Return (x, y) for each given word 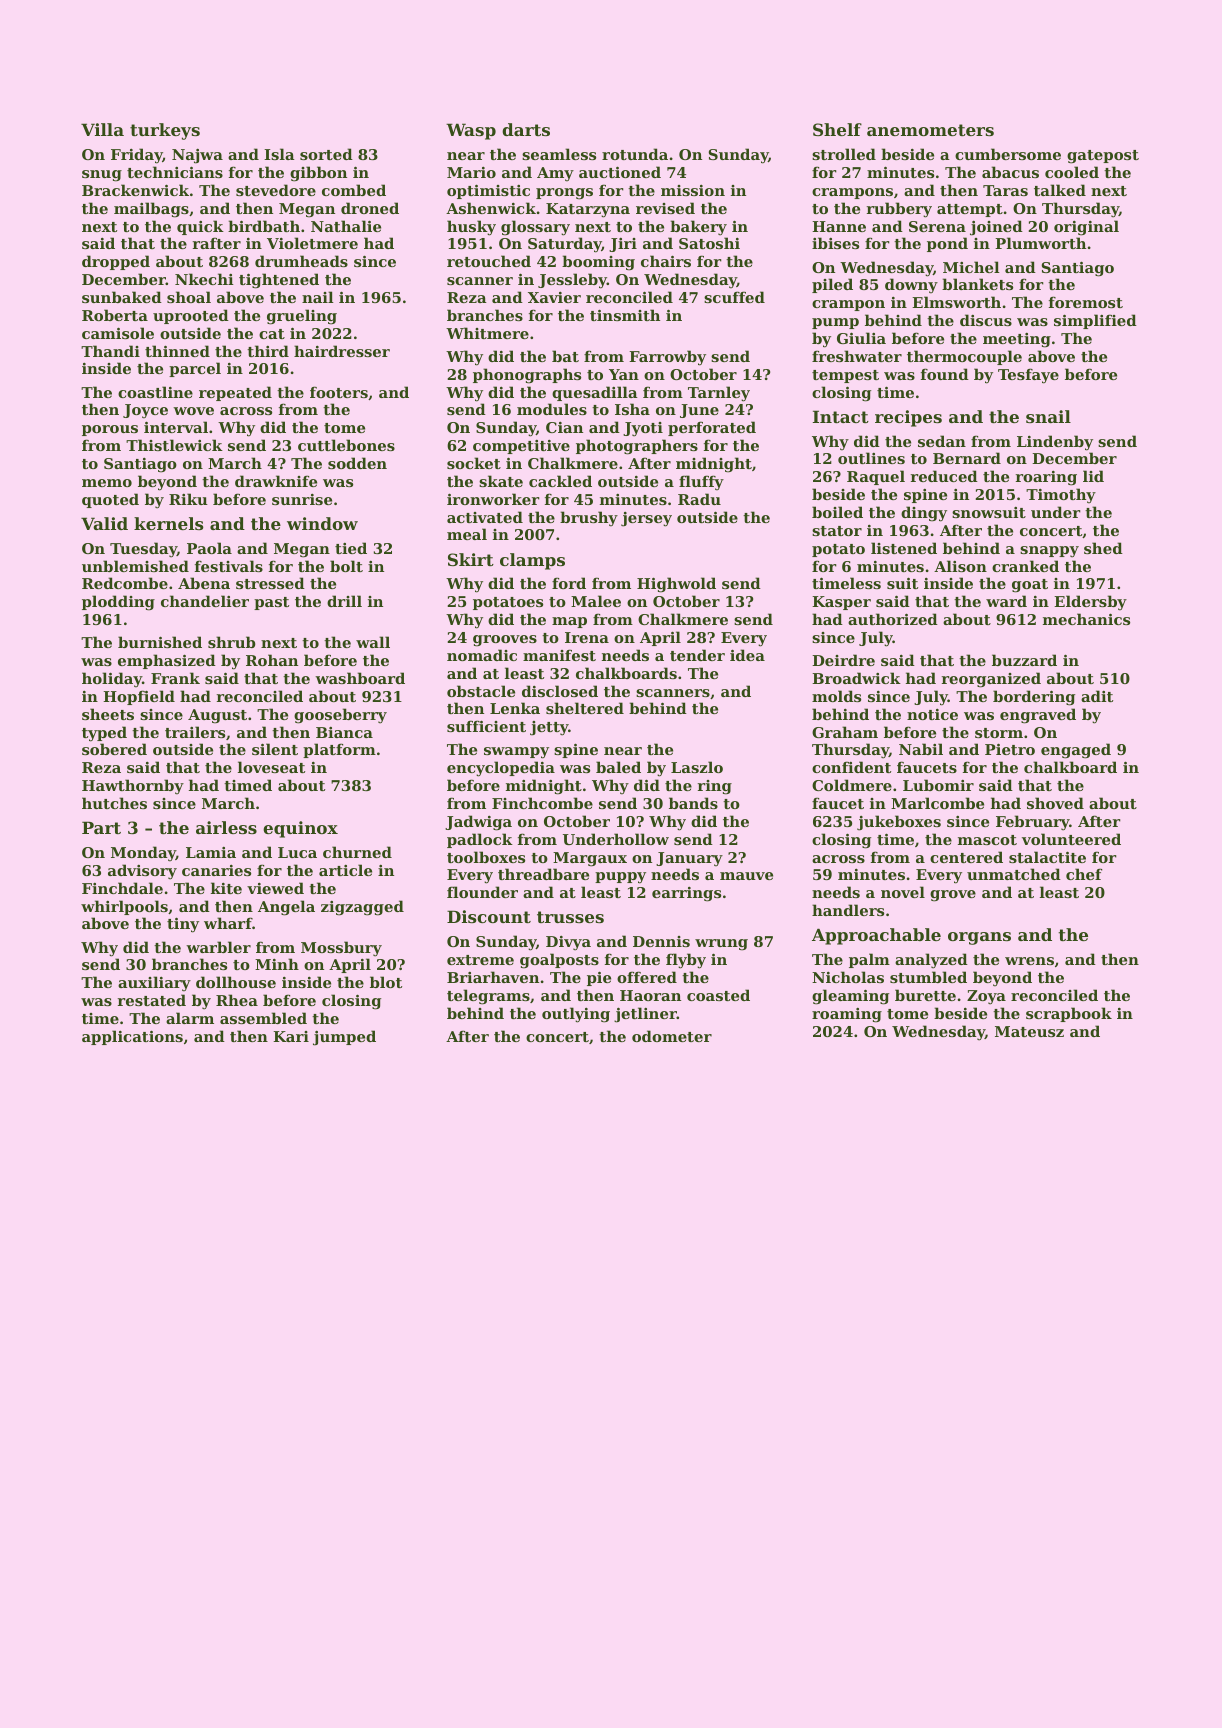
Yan (624, 374)
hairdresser (342, 351)
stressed (270, 583)
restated (152, 1000)
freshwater (857, 356)
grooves (505, 641)
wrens (1029, 961)
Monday (143, 854)
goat (1030, 586)
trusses (570, 917)
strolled (844, 154)
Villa (102, 129)
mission (693, 190)
